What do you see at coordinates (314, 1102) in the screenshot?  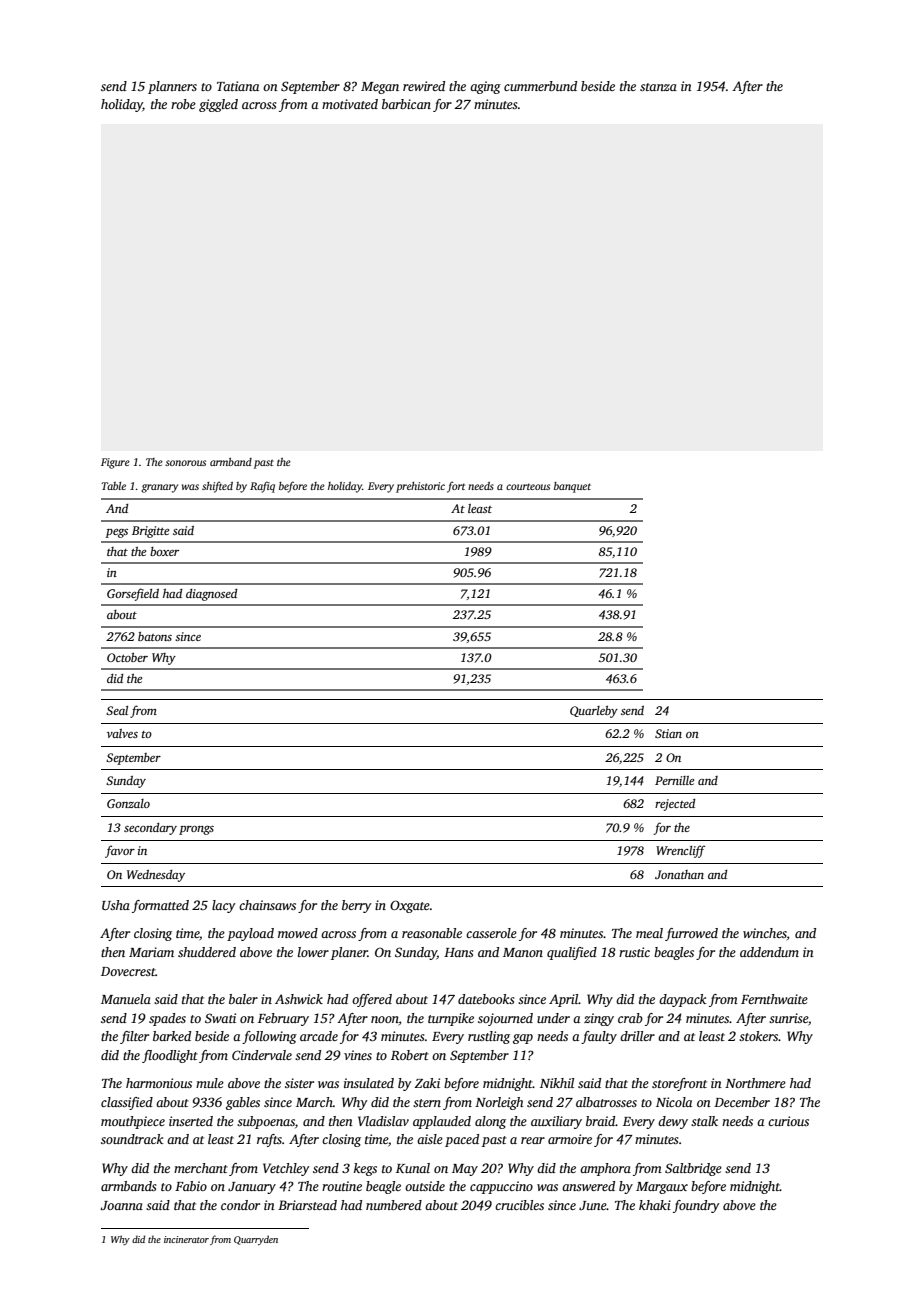 I see `March` at bounding box center [314, 1102].
